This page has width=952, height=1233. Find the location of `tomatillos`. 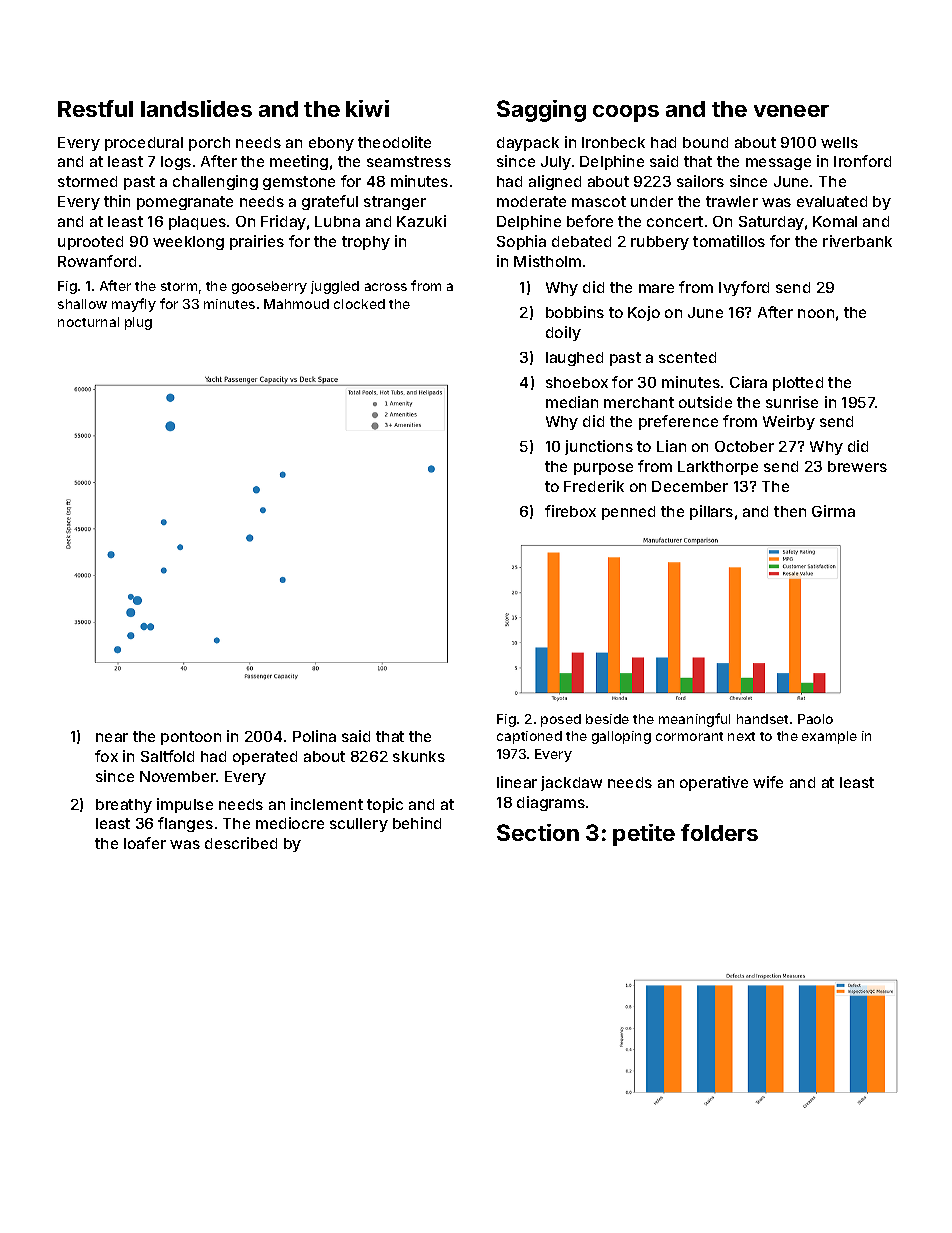

tomatillos is located at coordinates (729, 241).
